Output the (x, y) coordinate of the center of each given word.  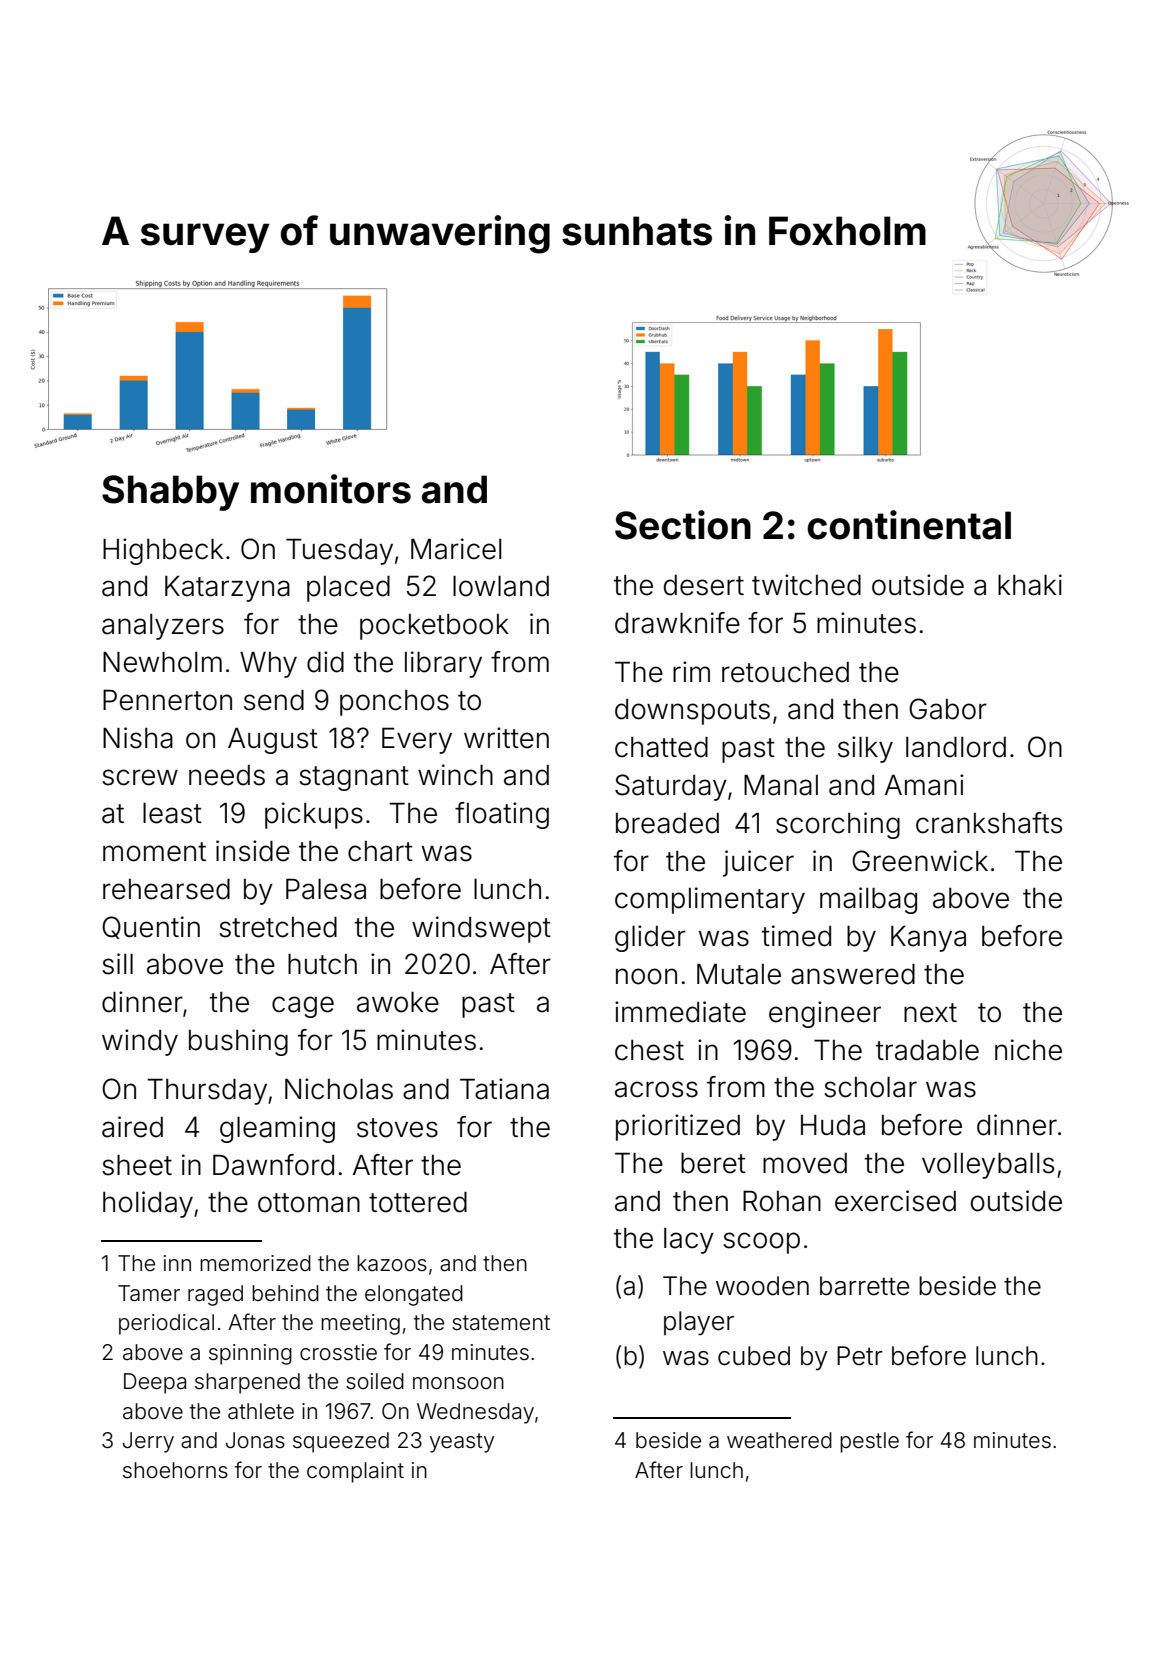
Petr (860, 1356)
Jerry (148, 1442)
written (506, 738)
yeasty (462, 1443)
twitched (806, 585)
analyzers (163, 627)
